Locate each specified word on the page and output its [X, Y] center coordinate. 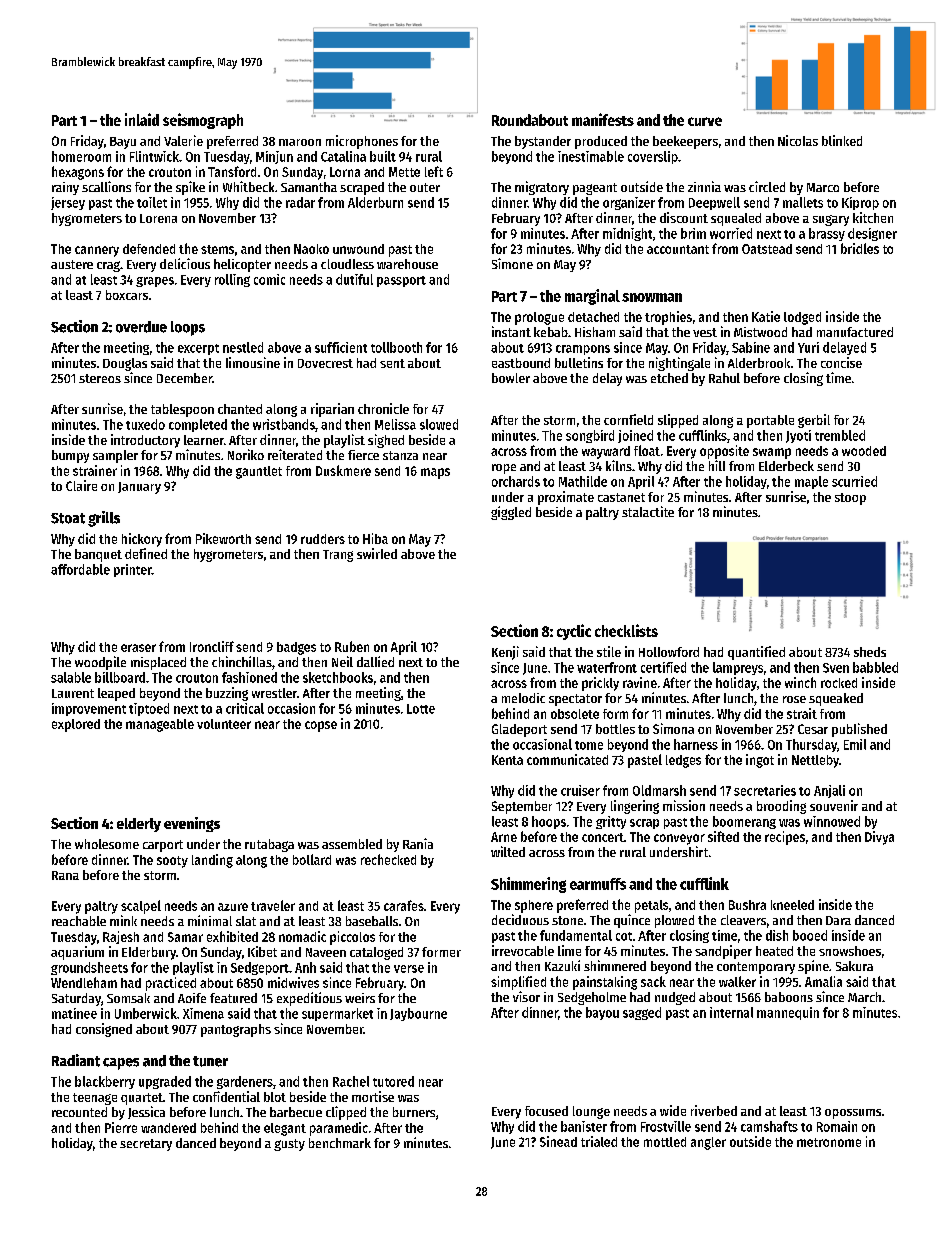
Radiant [76, 1060]
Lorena [158, 218]
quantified [756, 653]
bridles [860, 248]
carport [163, 846]
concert [603, 837]
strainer [95, 470]
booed [810, 935]
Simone [512, 263]
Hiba [375, 538]
